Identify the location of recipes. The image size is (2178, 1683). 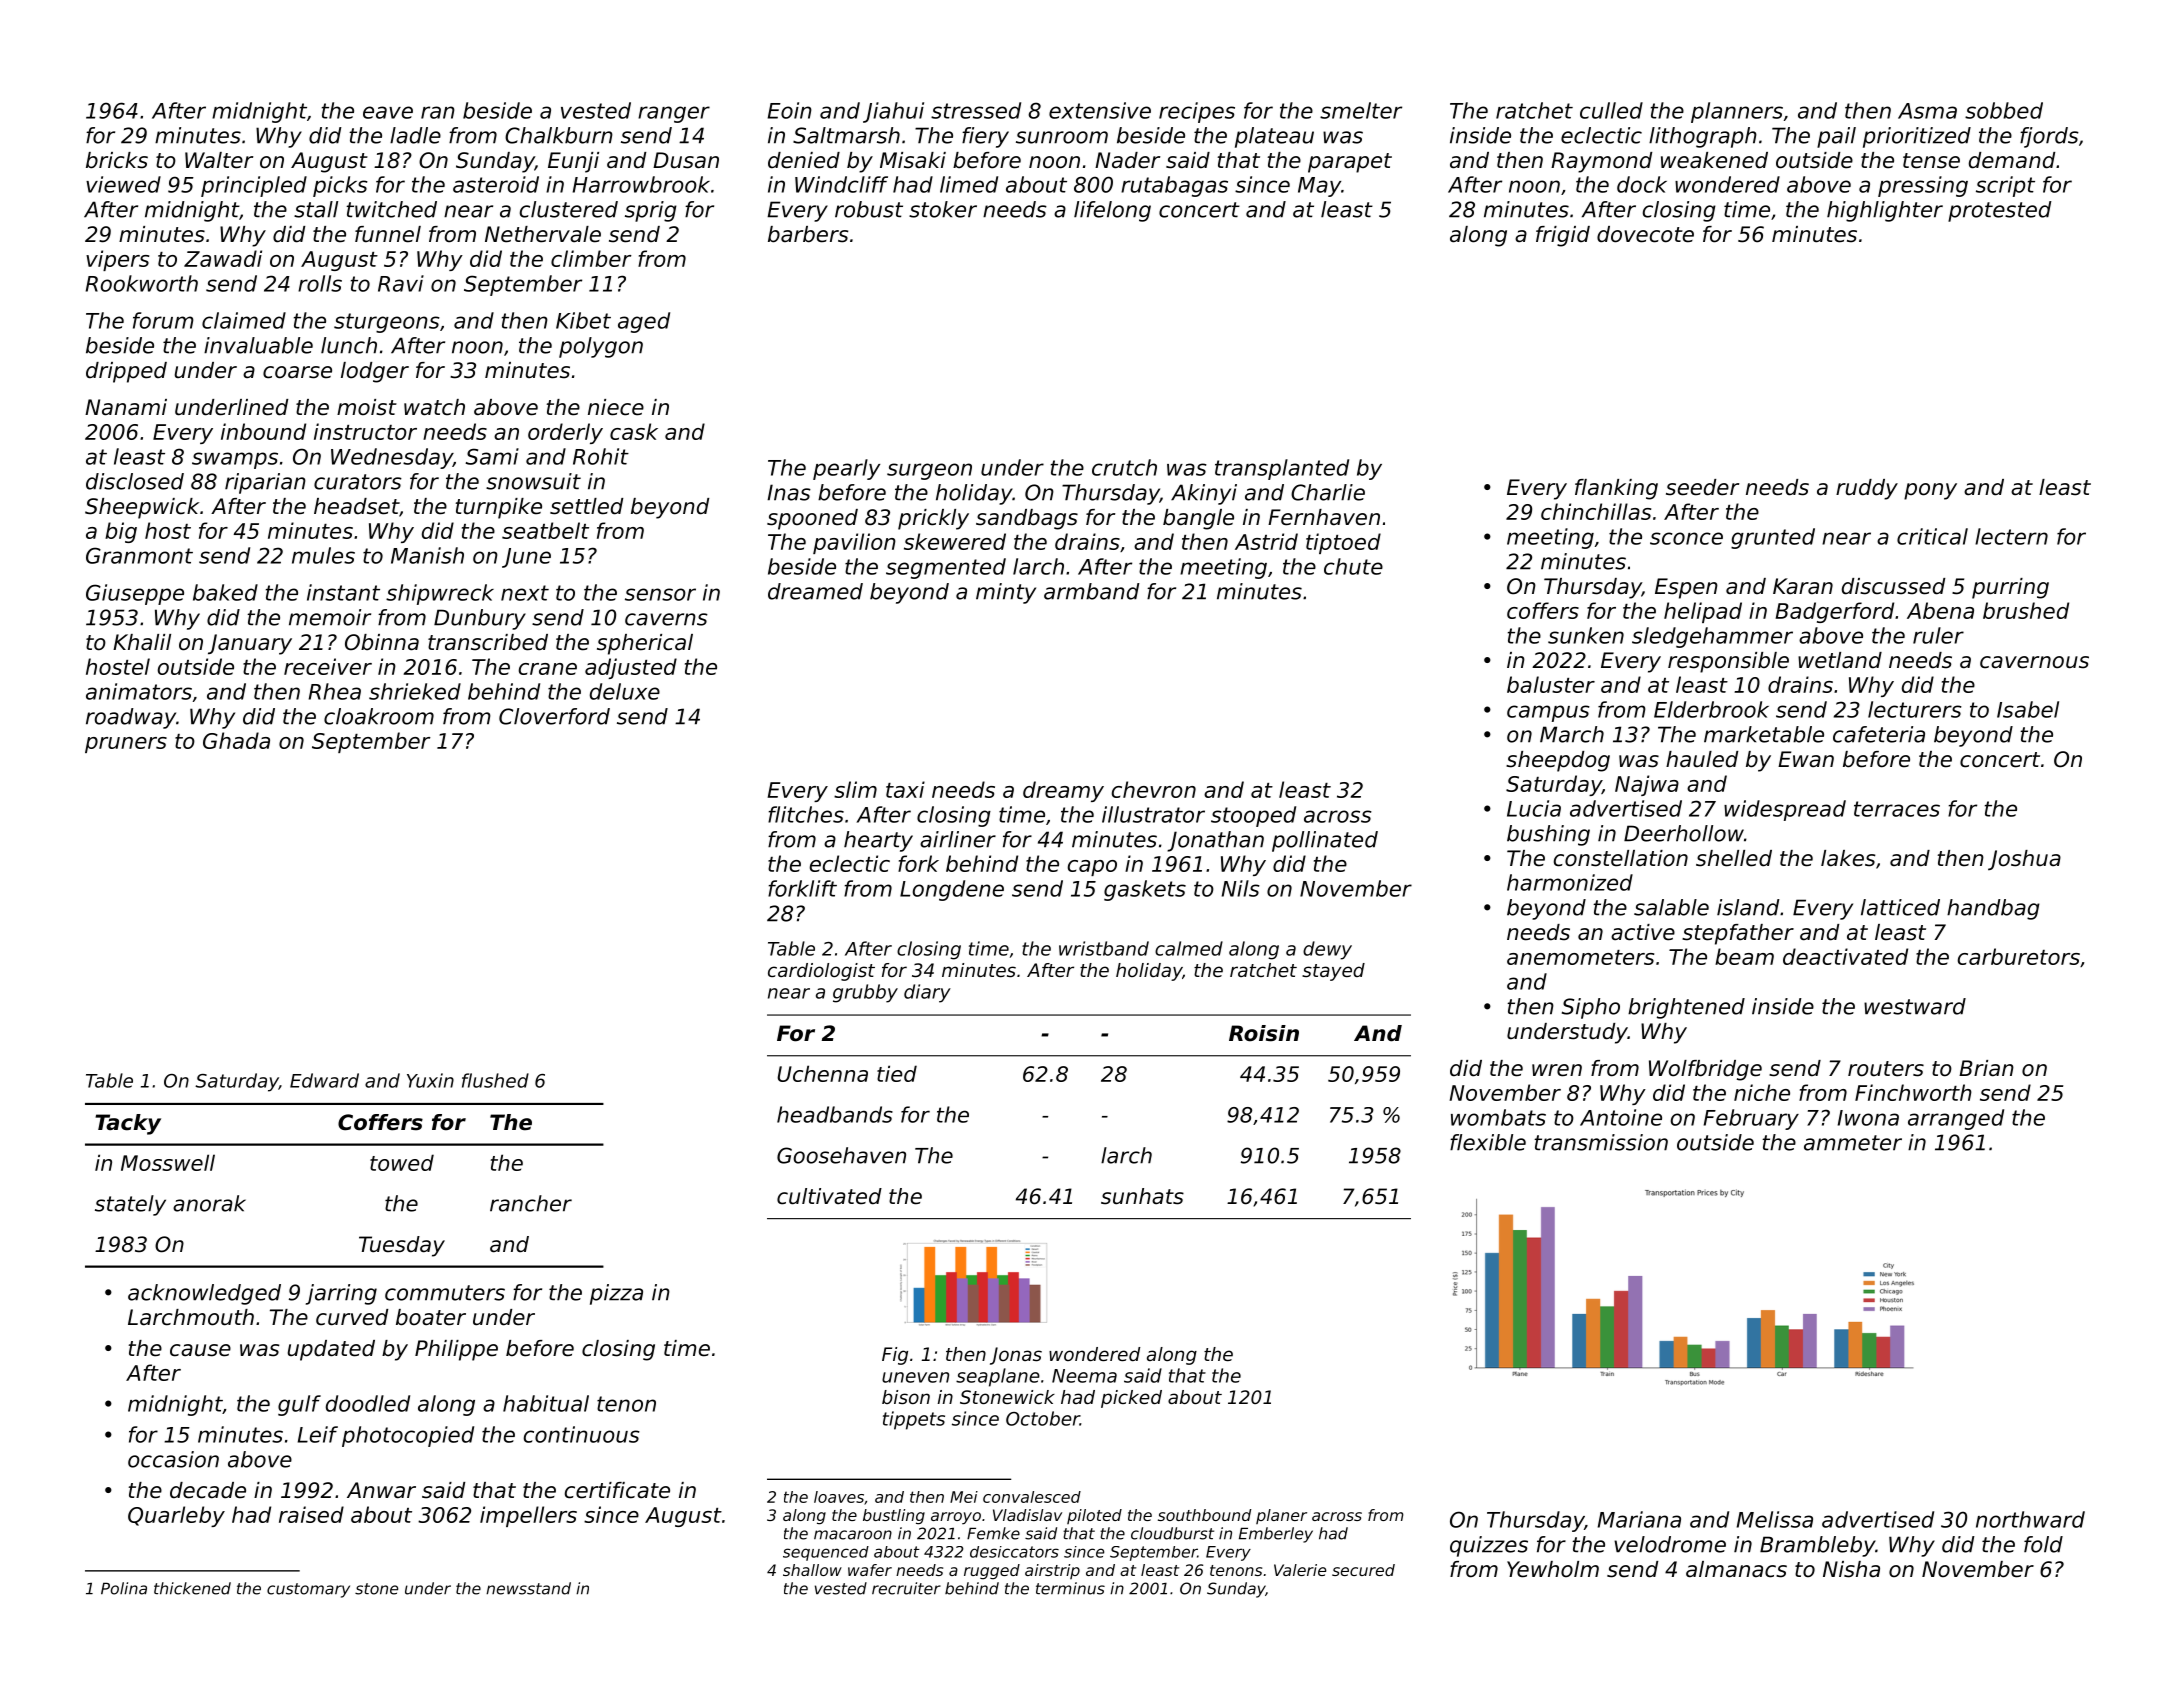
(1197, 112).
